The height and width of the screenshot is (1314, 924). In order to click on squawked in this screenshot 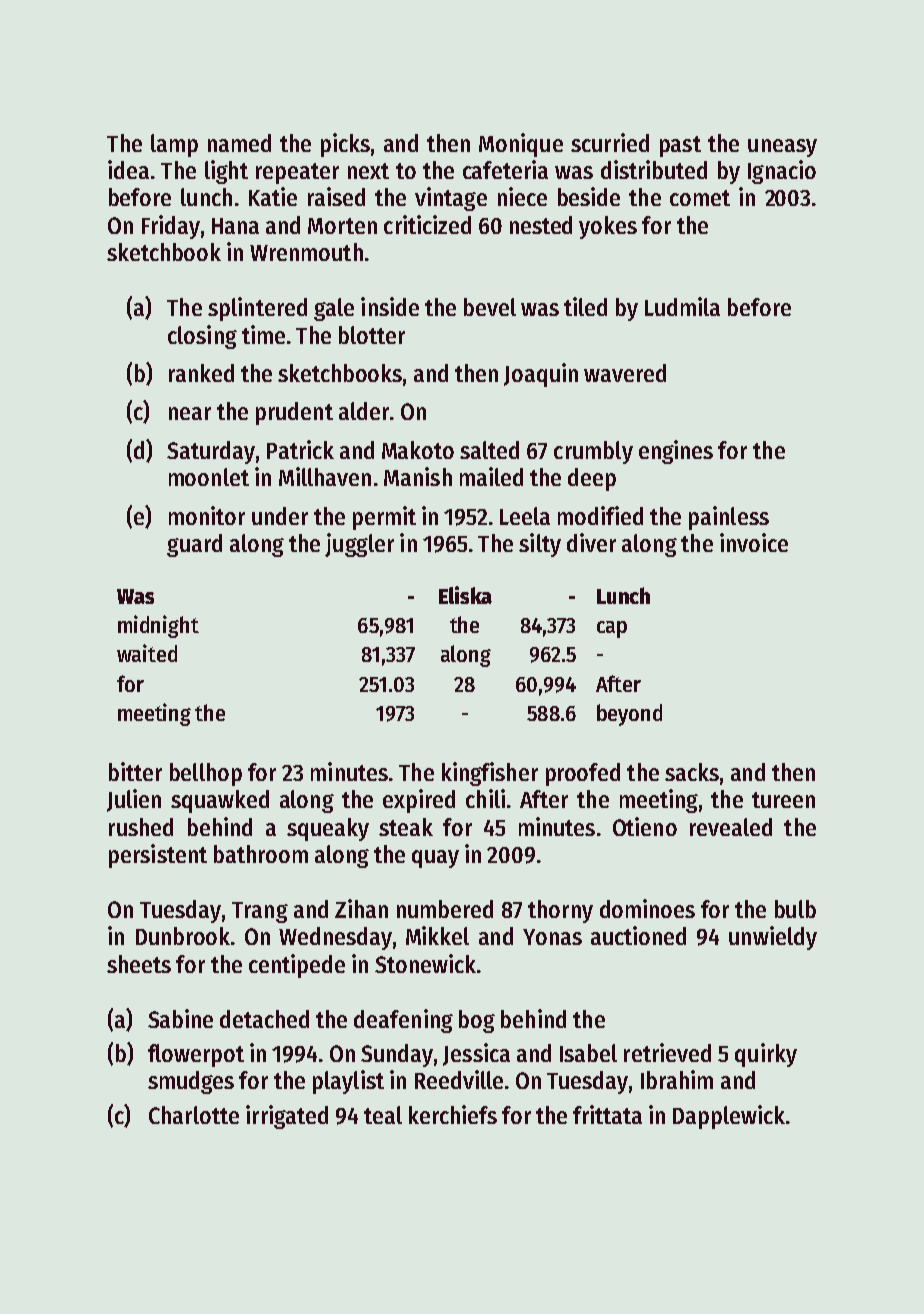, I will do `click(220, 801)`.
